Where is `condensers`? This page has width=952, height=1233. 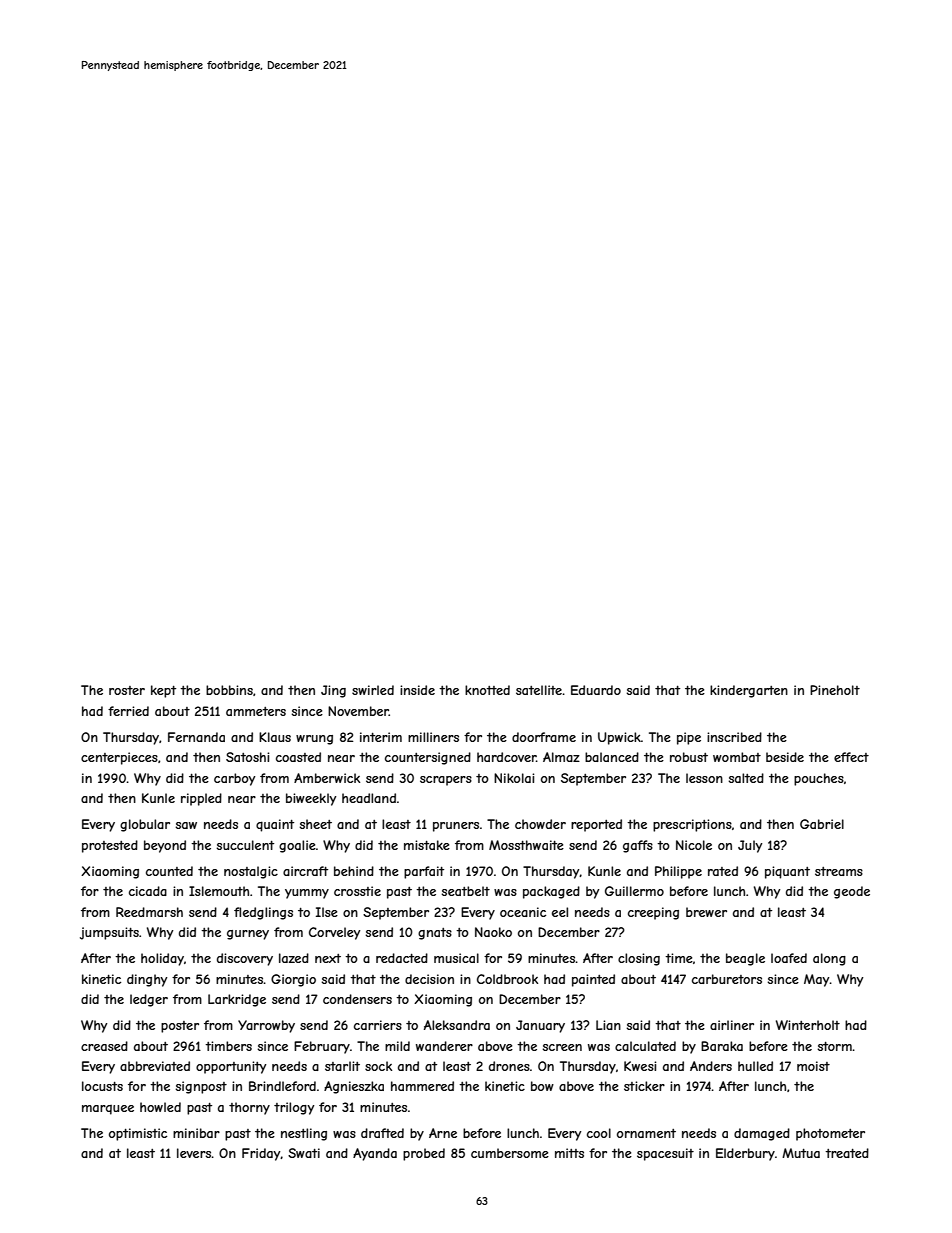 condensers is located at coordinates (357, 999).
